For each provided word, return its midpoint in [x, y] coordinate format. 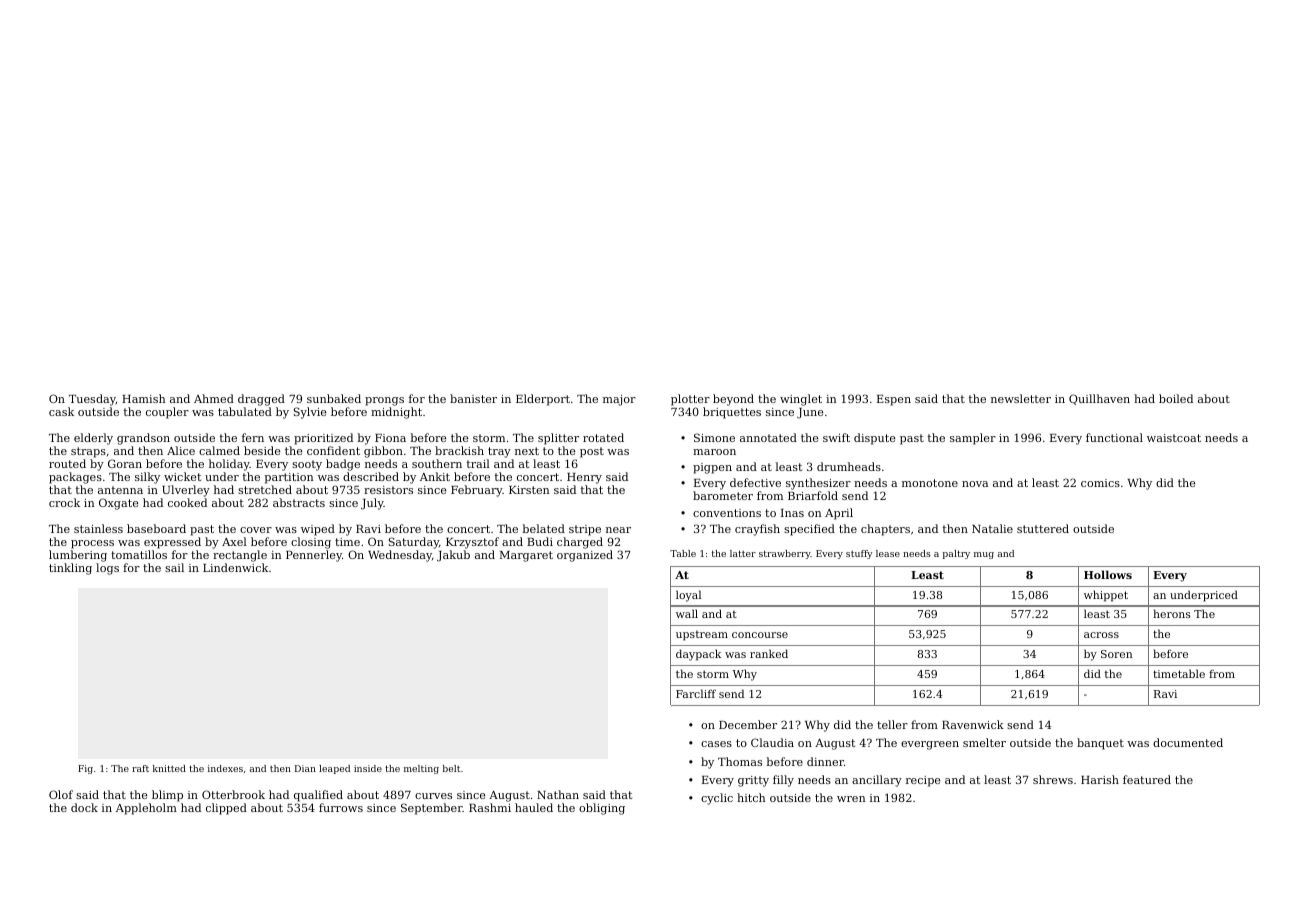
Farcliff [696, 693]
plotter [690, 400]
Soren [1117, 654]
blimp [167, 796]
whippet [1106, 596]
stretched [265, 489]
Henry [584, 478]
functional [1114, 437]
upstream [702, 636]
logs [107, 569]
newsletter [1021, 398]
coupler [167, 413]
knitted [169, 768]
